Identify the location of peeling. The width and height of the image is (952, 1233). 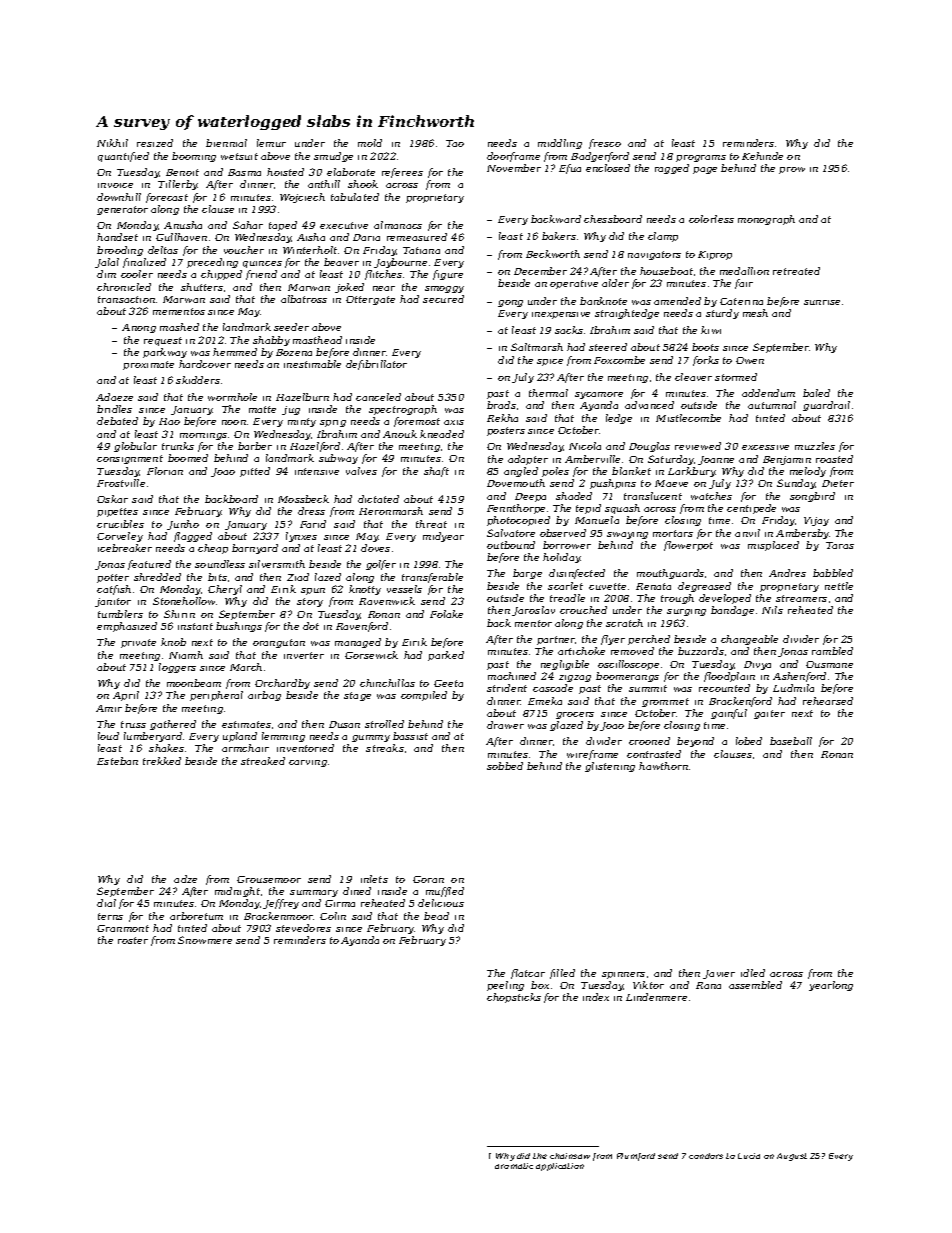
(505, 986).
